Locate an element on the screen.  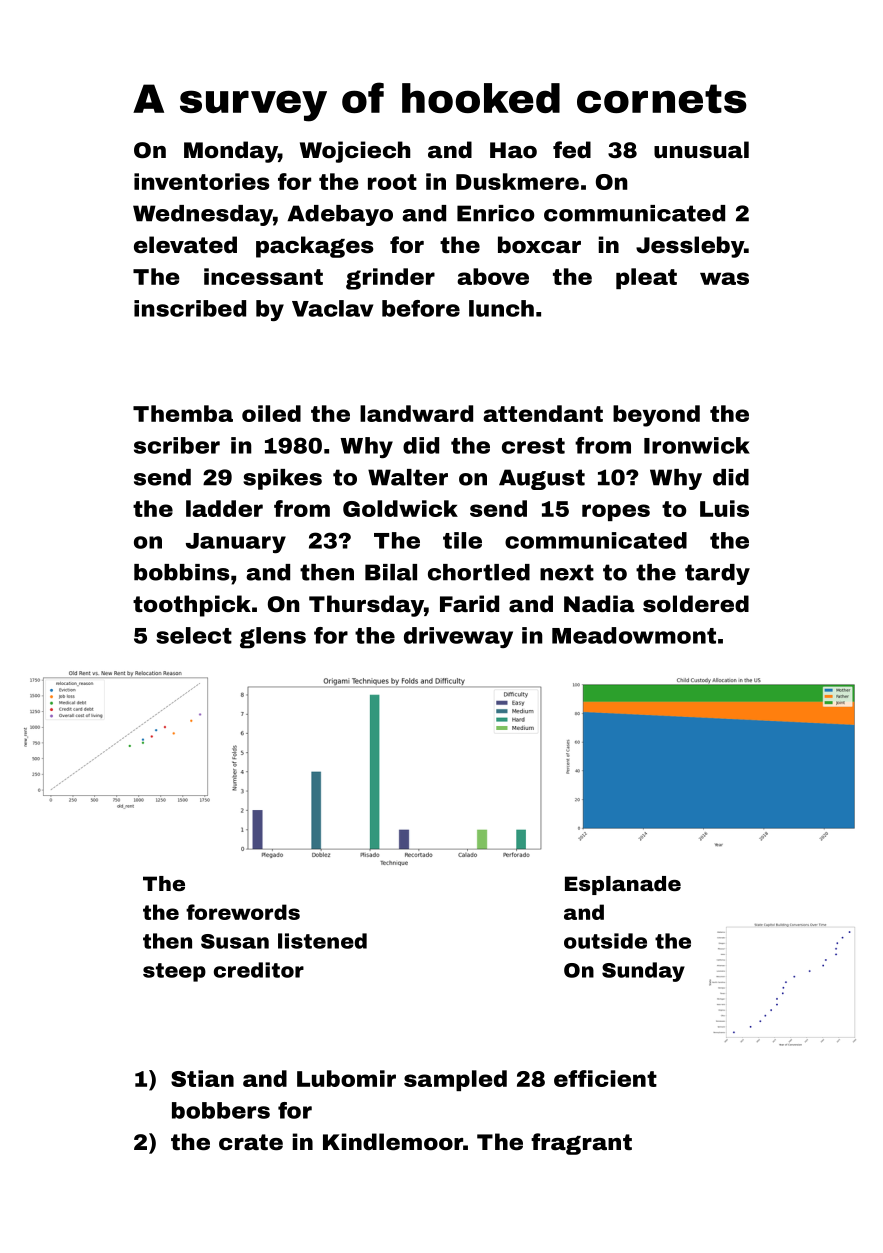
crest is located at coordinates (533, 446).
